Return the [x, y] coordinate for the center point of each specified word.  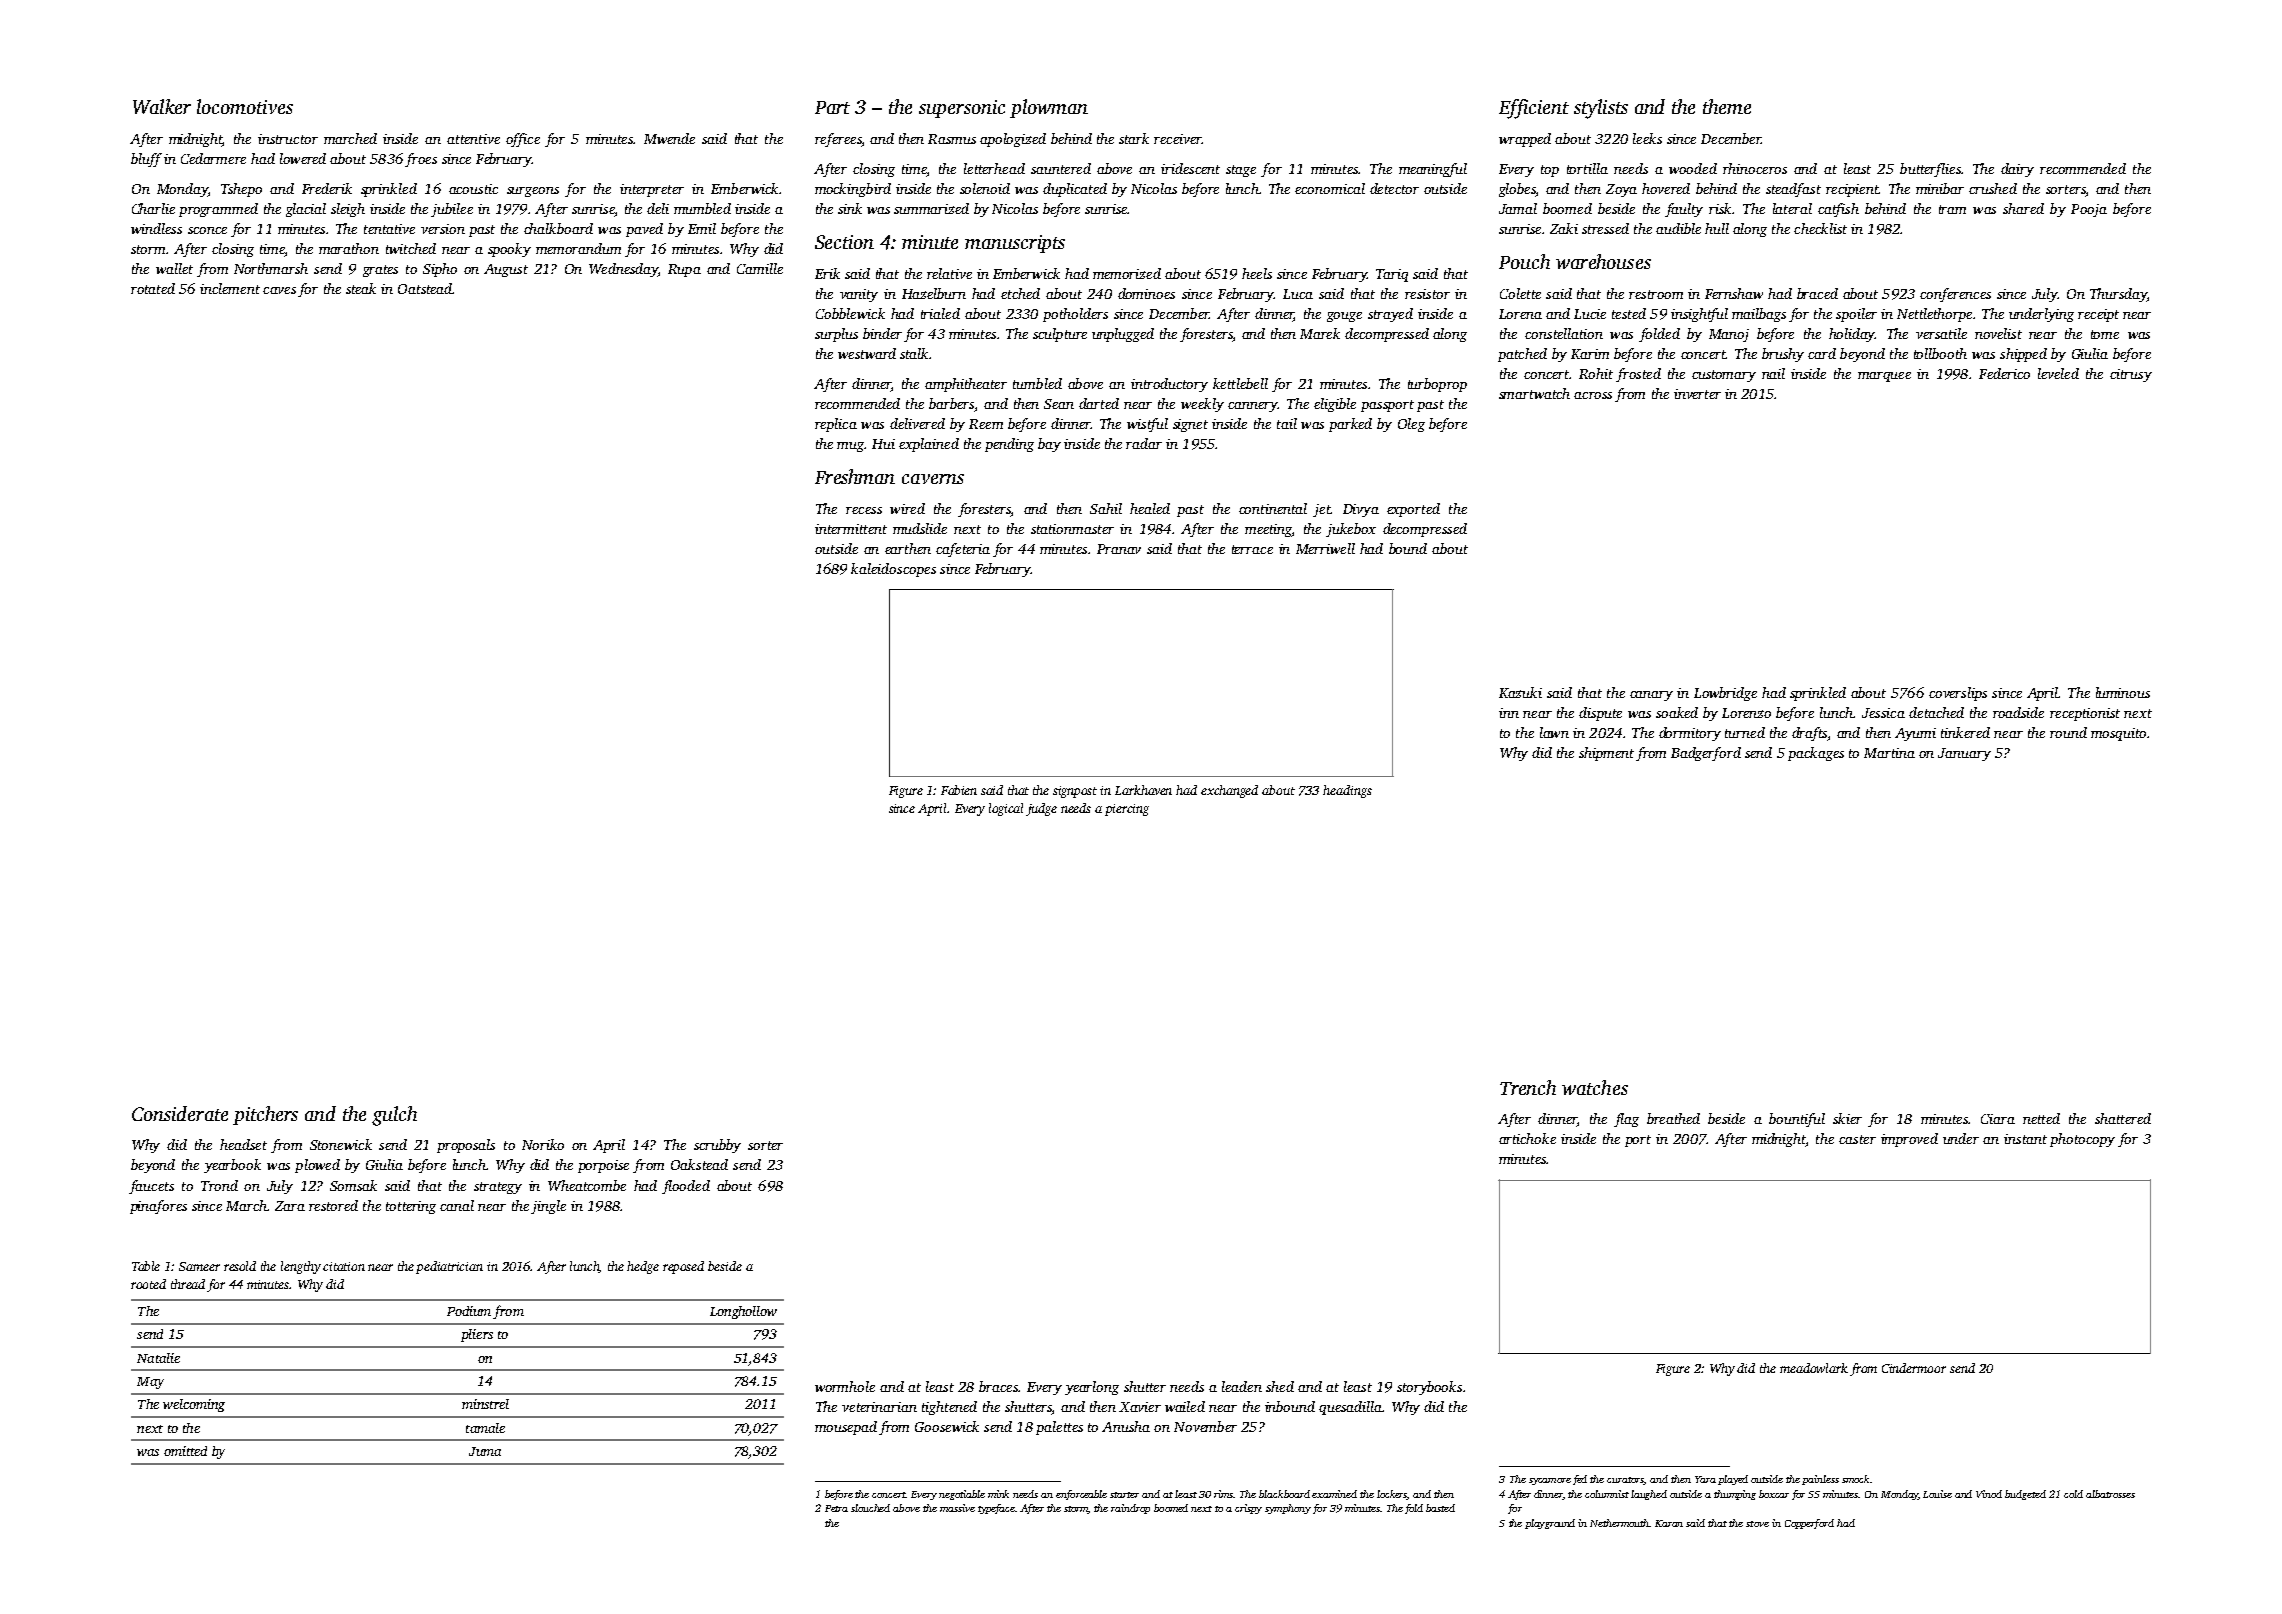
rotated [153, 288]
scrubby [717, 1146]
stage [1241, 171]
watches [1595, 1087]
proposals [466, 1146]
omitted [185, 1451]
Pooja [2089, 210]
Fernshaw [1734, 293]
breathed [1673, 1118]
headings [1347, 791]
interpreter [652, 190]
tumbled [1037, 383]
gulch [394, 1116]
